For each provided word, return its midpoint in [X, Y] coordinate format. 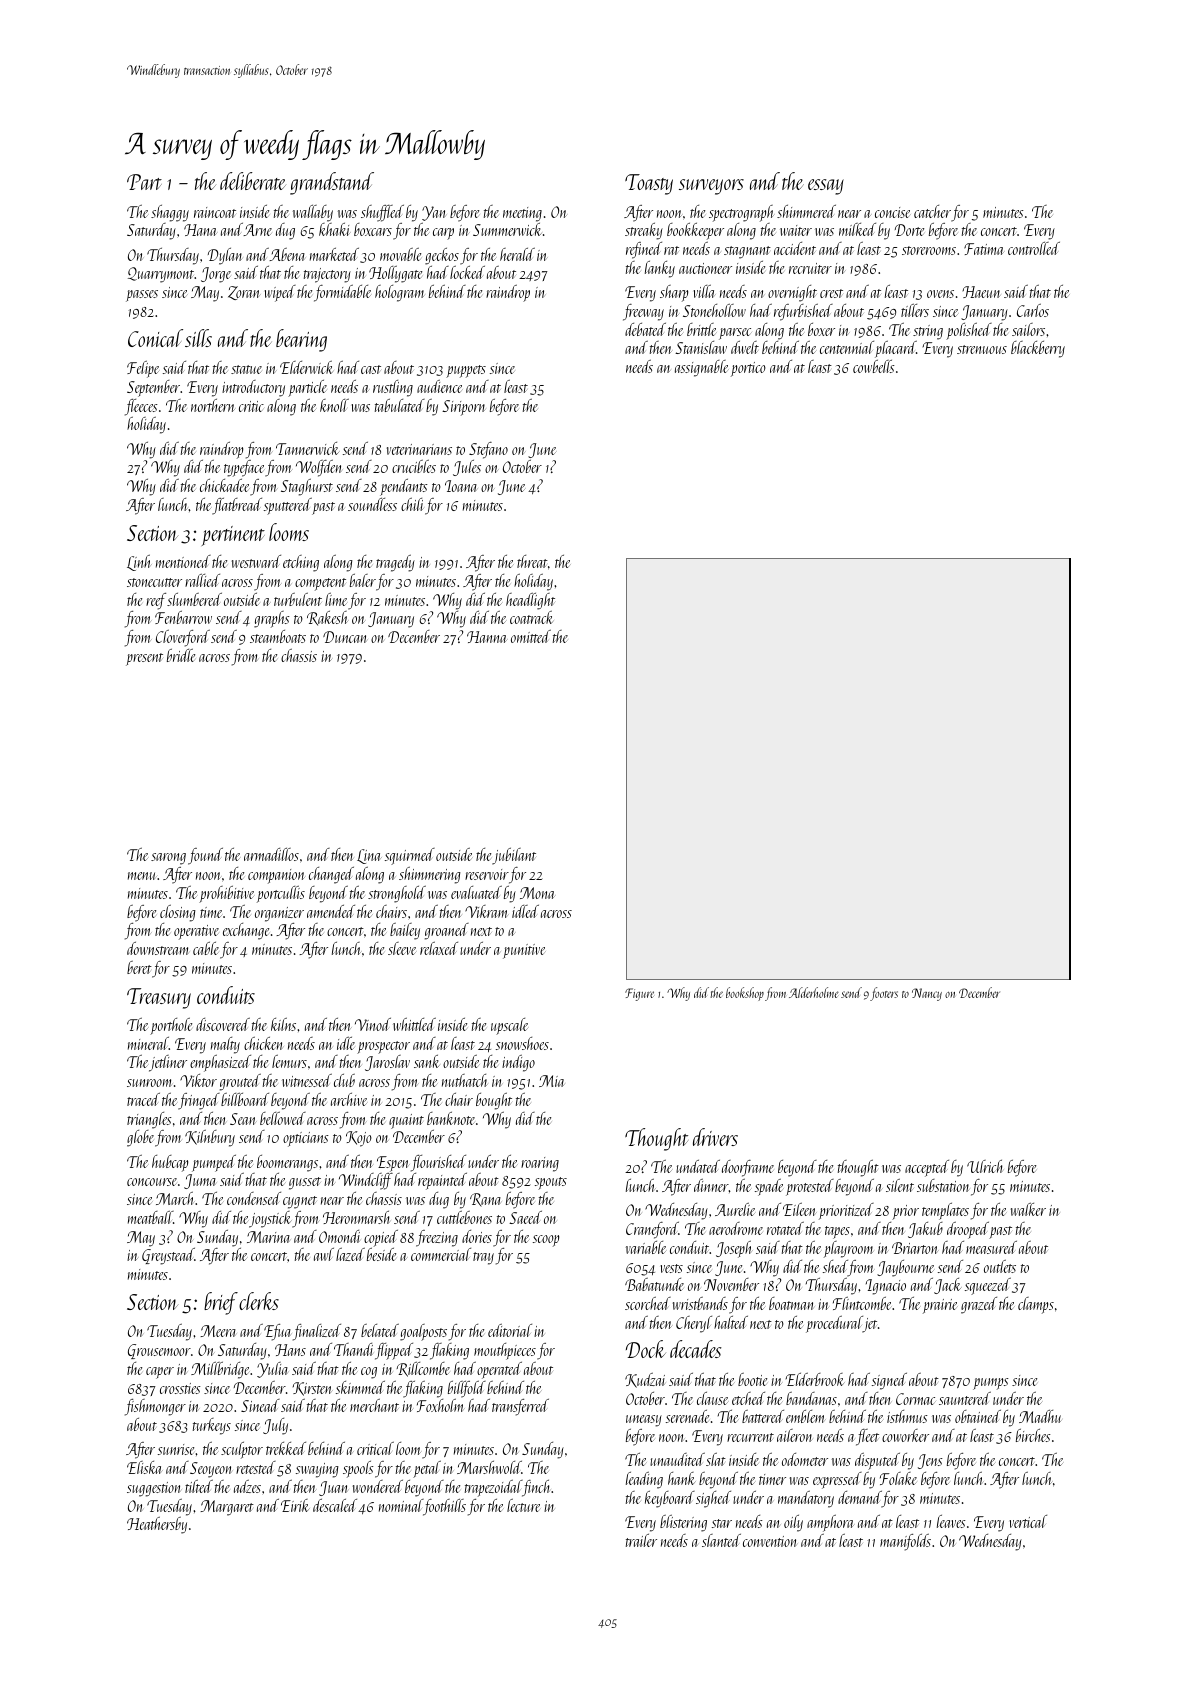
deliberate [253, 181]
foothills [444, 1507]
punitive [524, 951]
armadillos [271, 854]
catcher [932, 211]
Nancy [927, 994]
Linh [139, 563]
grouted [240, 1082]
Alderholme [814, 992]
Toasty [649, 184]
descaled [335, 1505]
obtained [978, 1416]
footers [884, 994]
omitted [531, 636]
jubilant [514, 856]
